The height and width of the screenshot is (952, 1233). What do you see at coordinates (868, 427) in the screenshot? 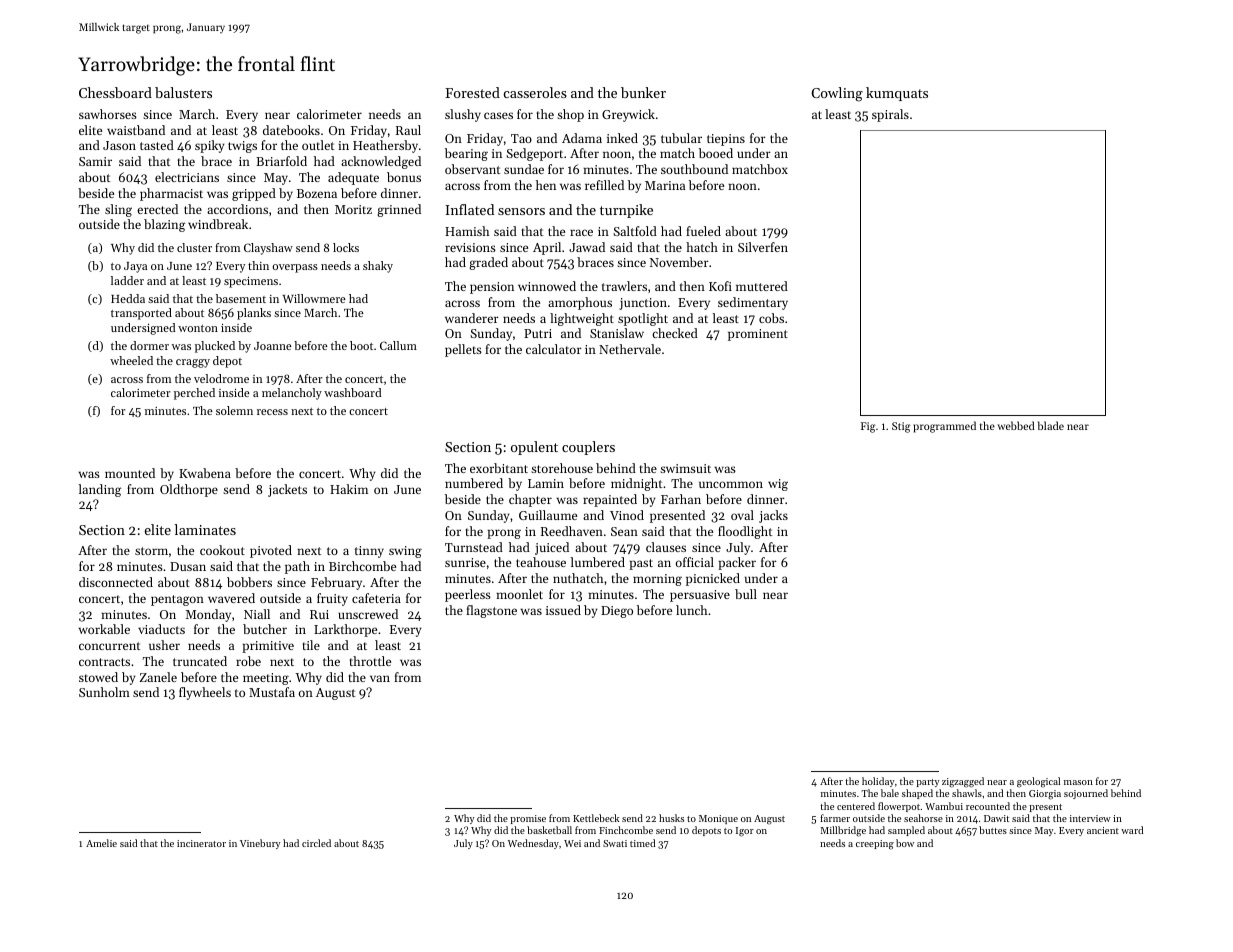
I see `Fig` at bounding box center [868, 427].
